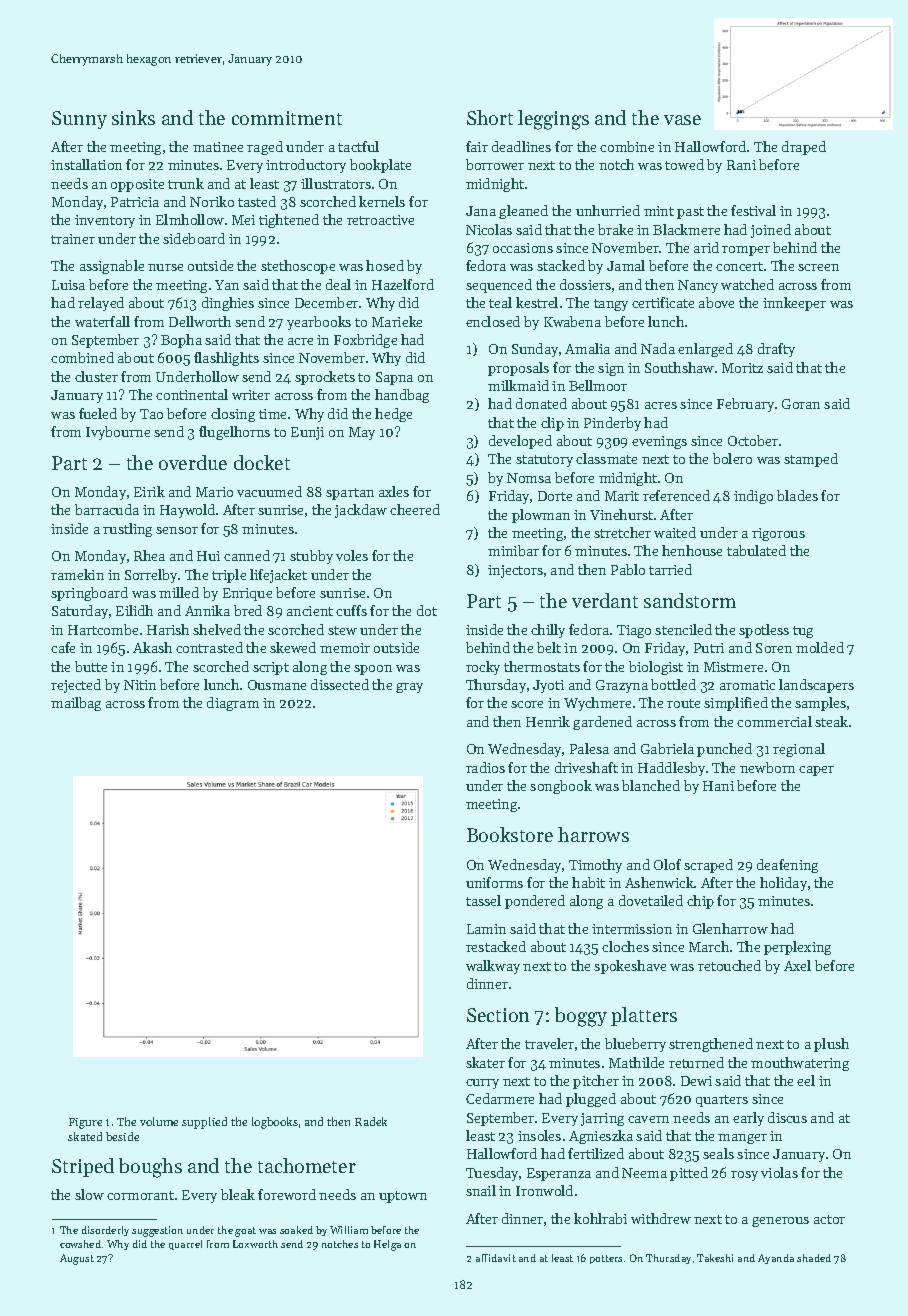  I want to click on regional, so click(799, 750).
